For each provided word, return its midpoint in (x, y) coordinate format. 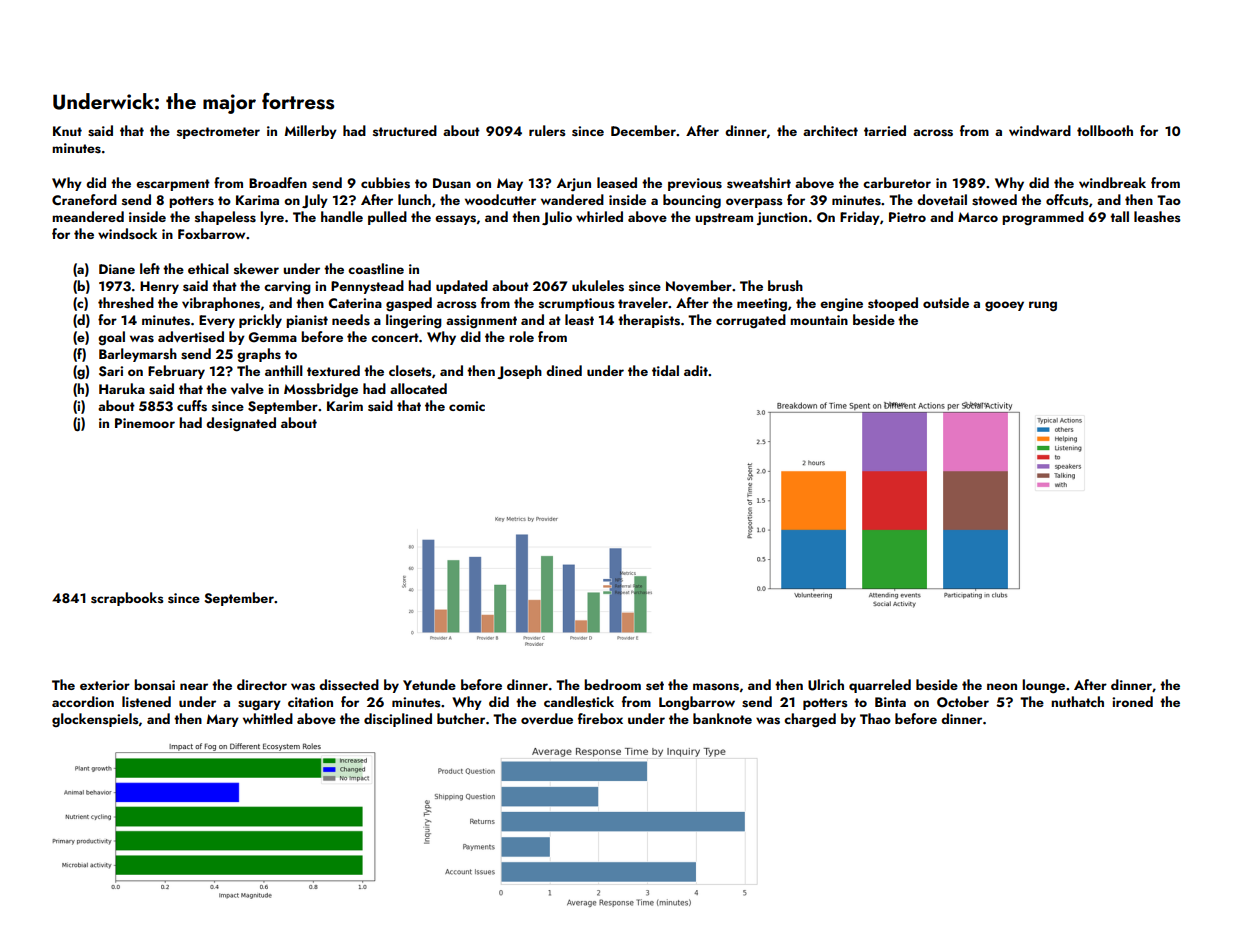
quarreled (880, 686)
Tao (1169, 200)
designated (241, 424)
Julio (557, 218)
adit (696, 370)
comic (467, 406)
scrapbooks (127, 599)
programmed (1043, 218)
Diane (117, 269)
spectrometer (218, 133)
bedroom (612, 684)
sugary (259, 705)
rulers (547, 131)
